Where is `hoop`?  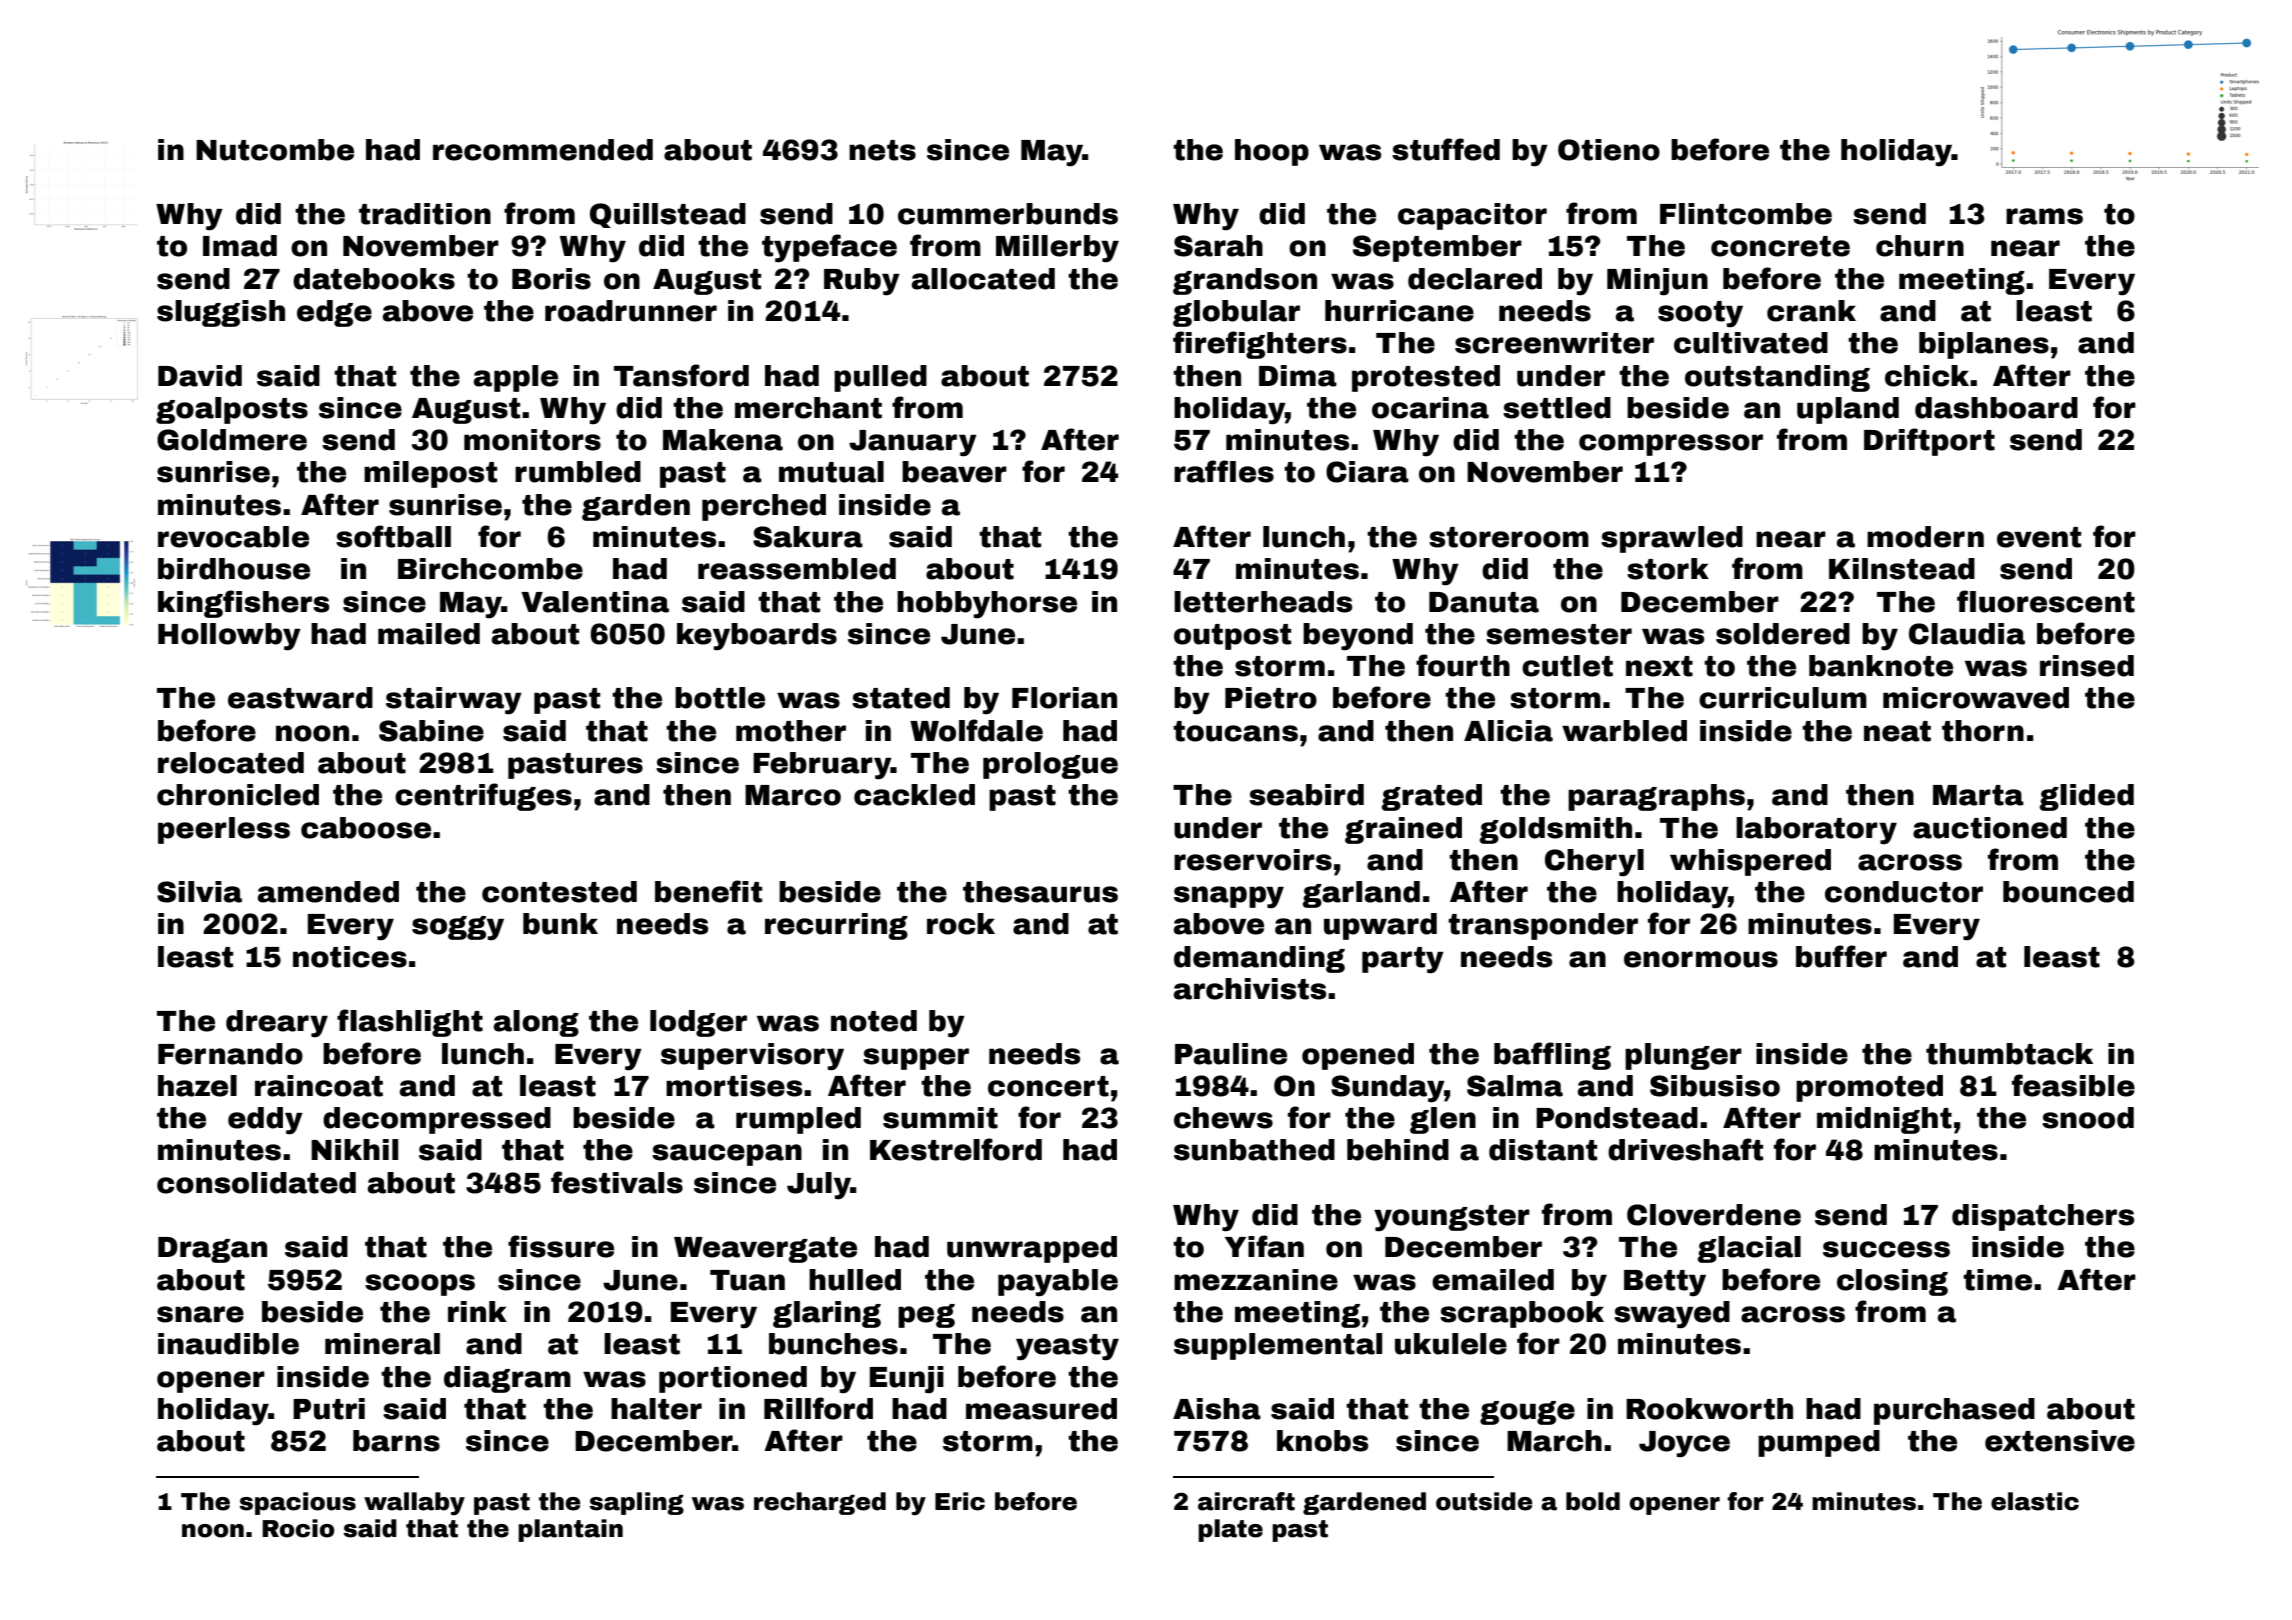
hoop is located at coordinates (1272, 152).
